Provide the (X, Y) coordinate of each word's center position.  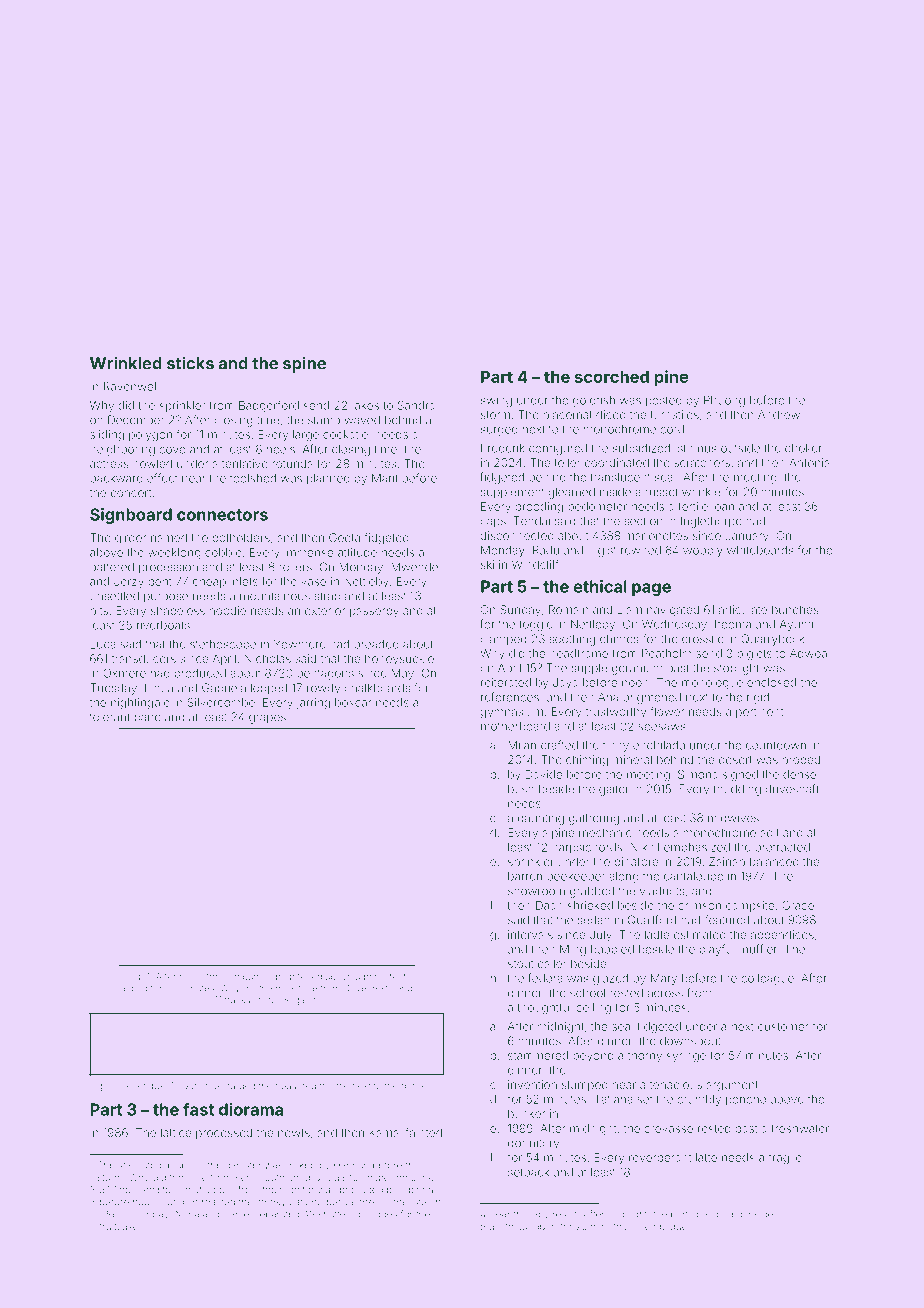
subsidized (641, 448)
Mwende (414, 567)
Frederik (503, 448)
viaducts (662, 891)
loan (723, 506)
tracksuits (245, 1000)
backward (117, 478)
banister (243, 1165)
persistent (384, 977)
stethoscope (223, 645)
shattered (339, 1214)
